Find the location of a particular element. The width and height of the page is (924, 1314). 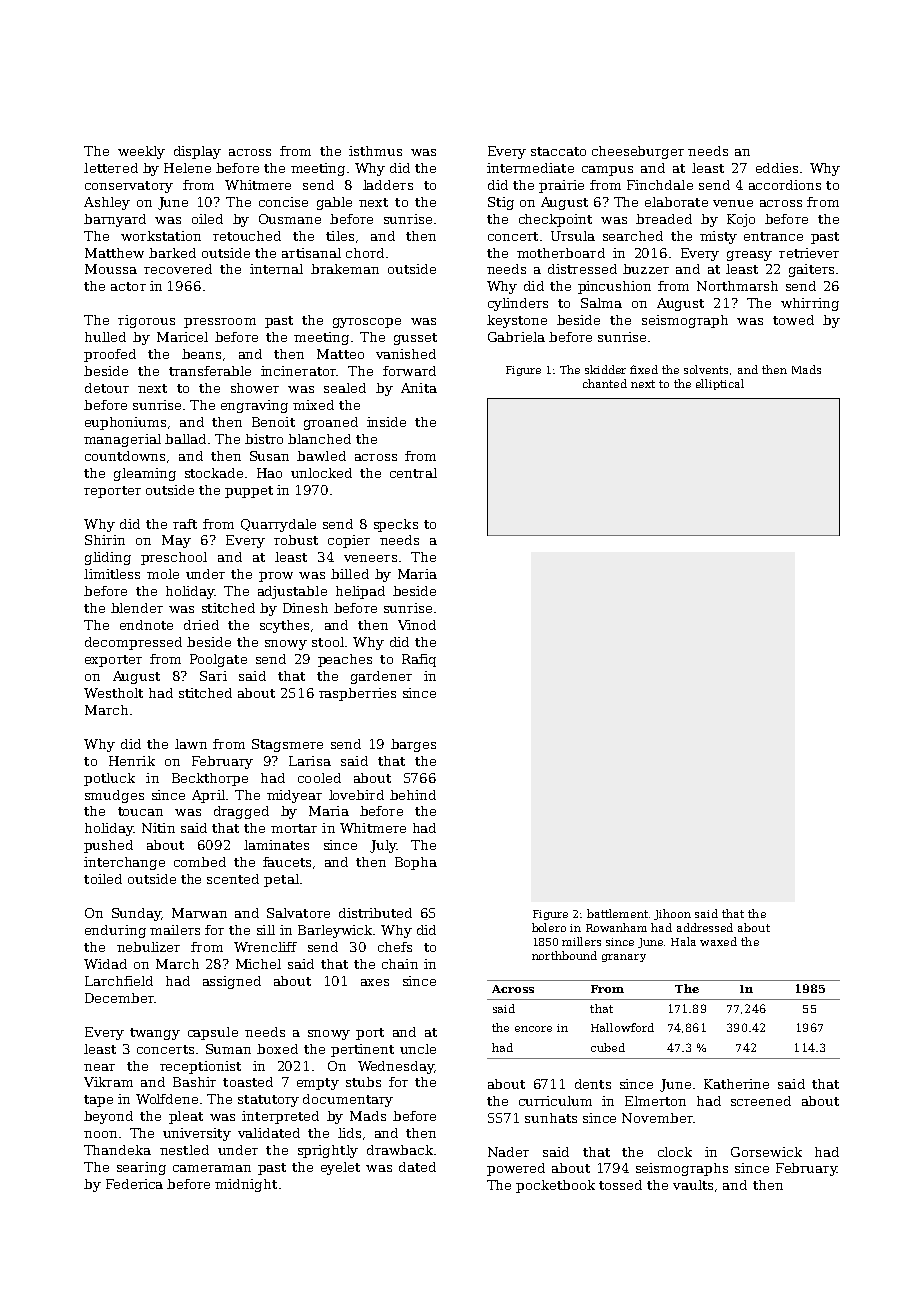

cheeseburger is located at coordinates (638, 152).
